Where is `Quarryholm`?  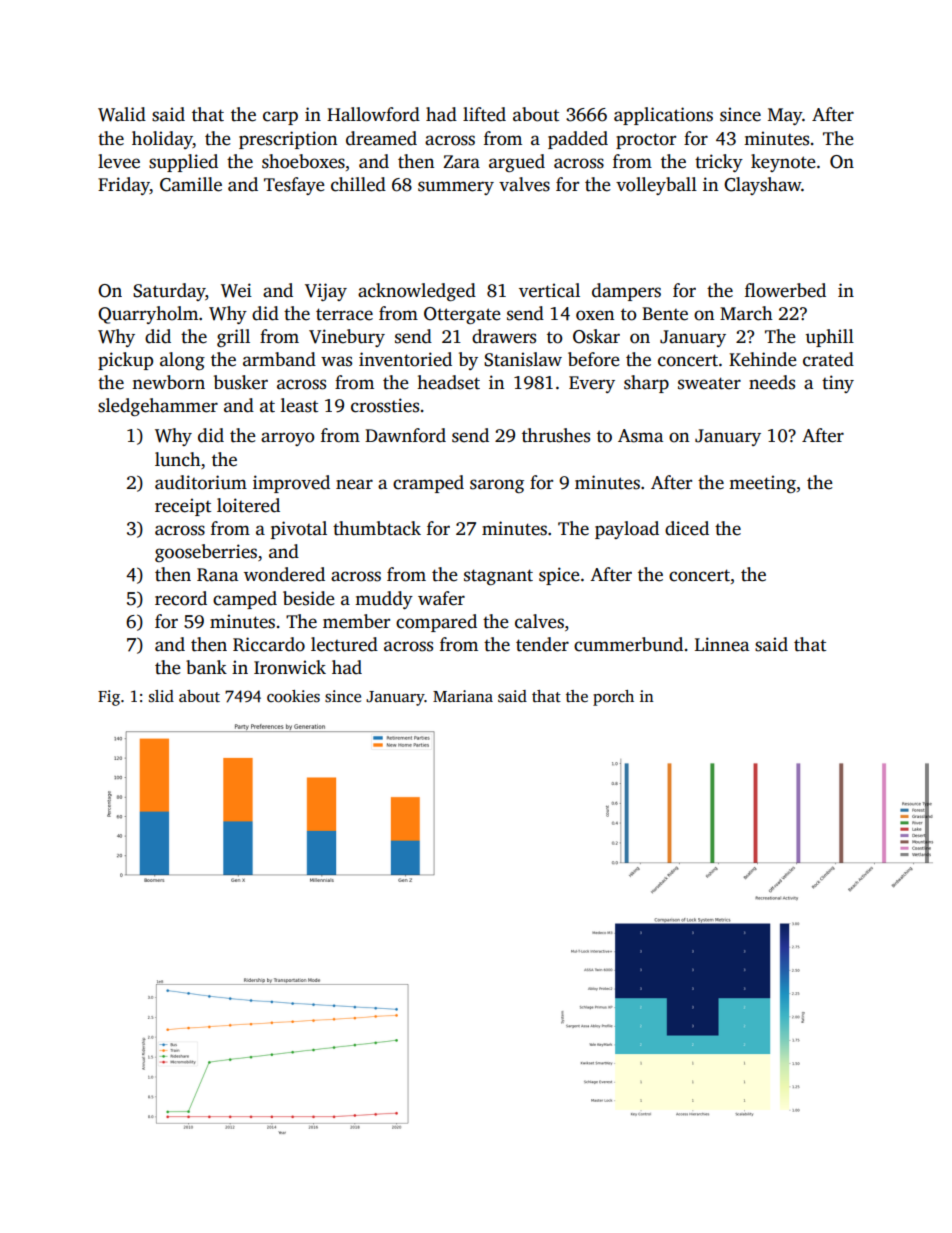 Quarryholm is located at coordinates (148, 315).
